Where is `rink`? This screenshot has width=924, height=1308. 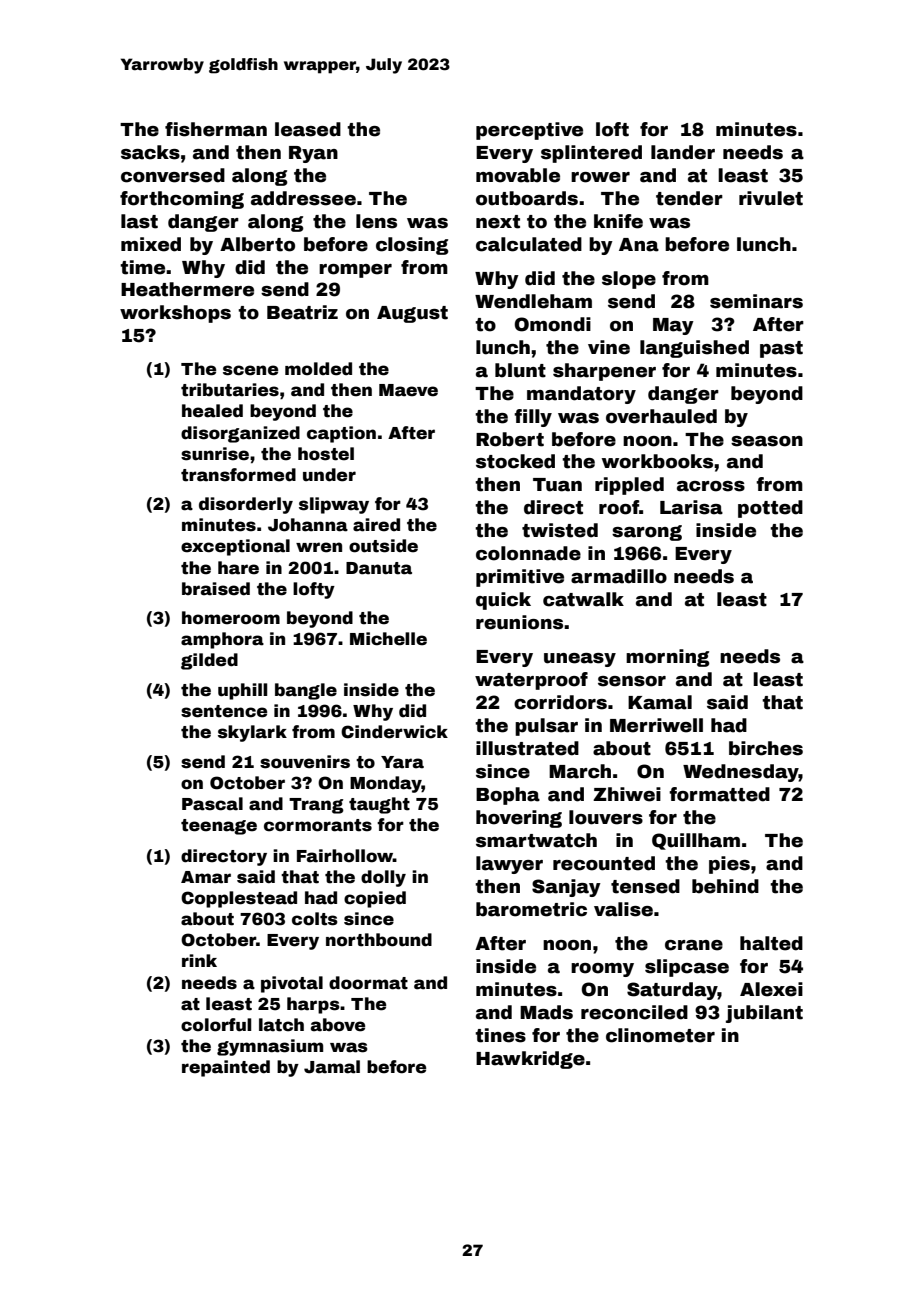 rink is located at coordinates (199, 960).
